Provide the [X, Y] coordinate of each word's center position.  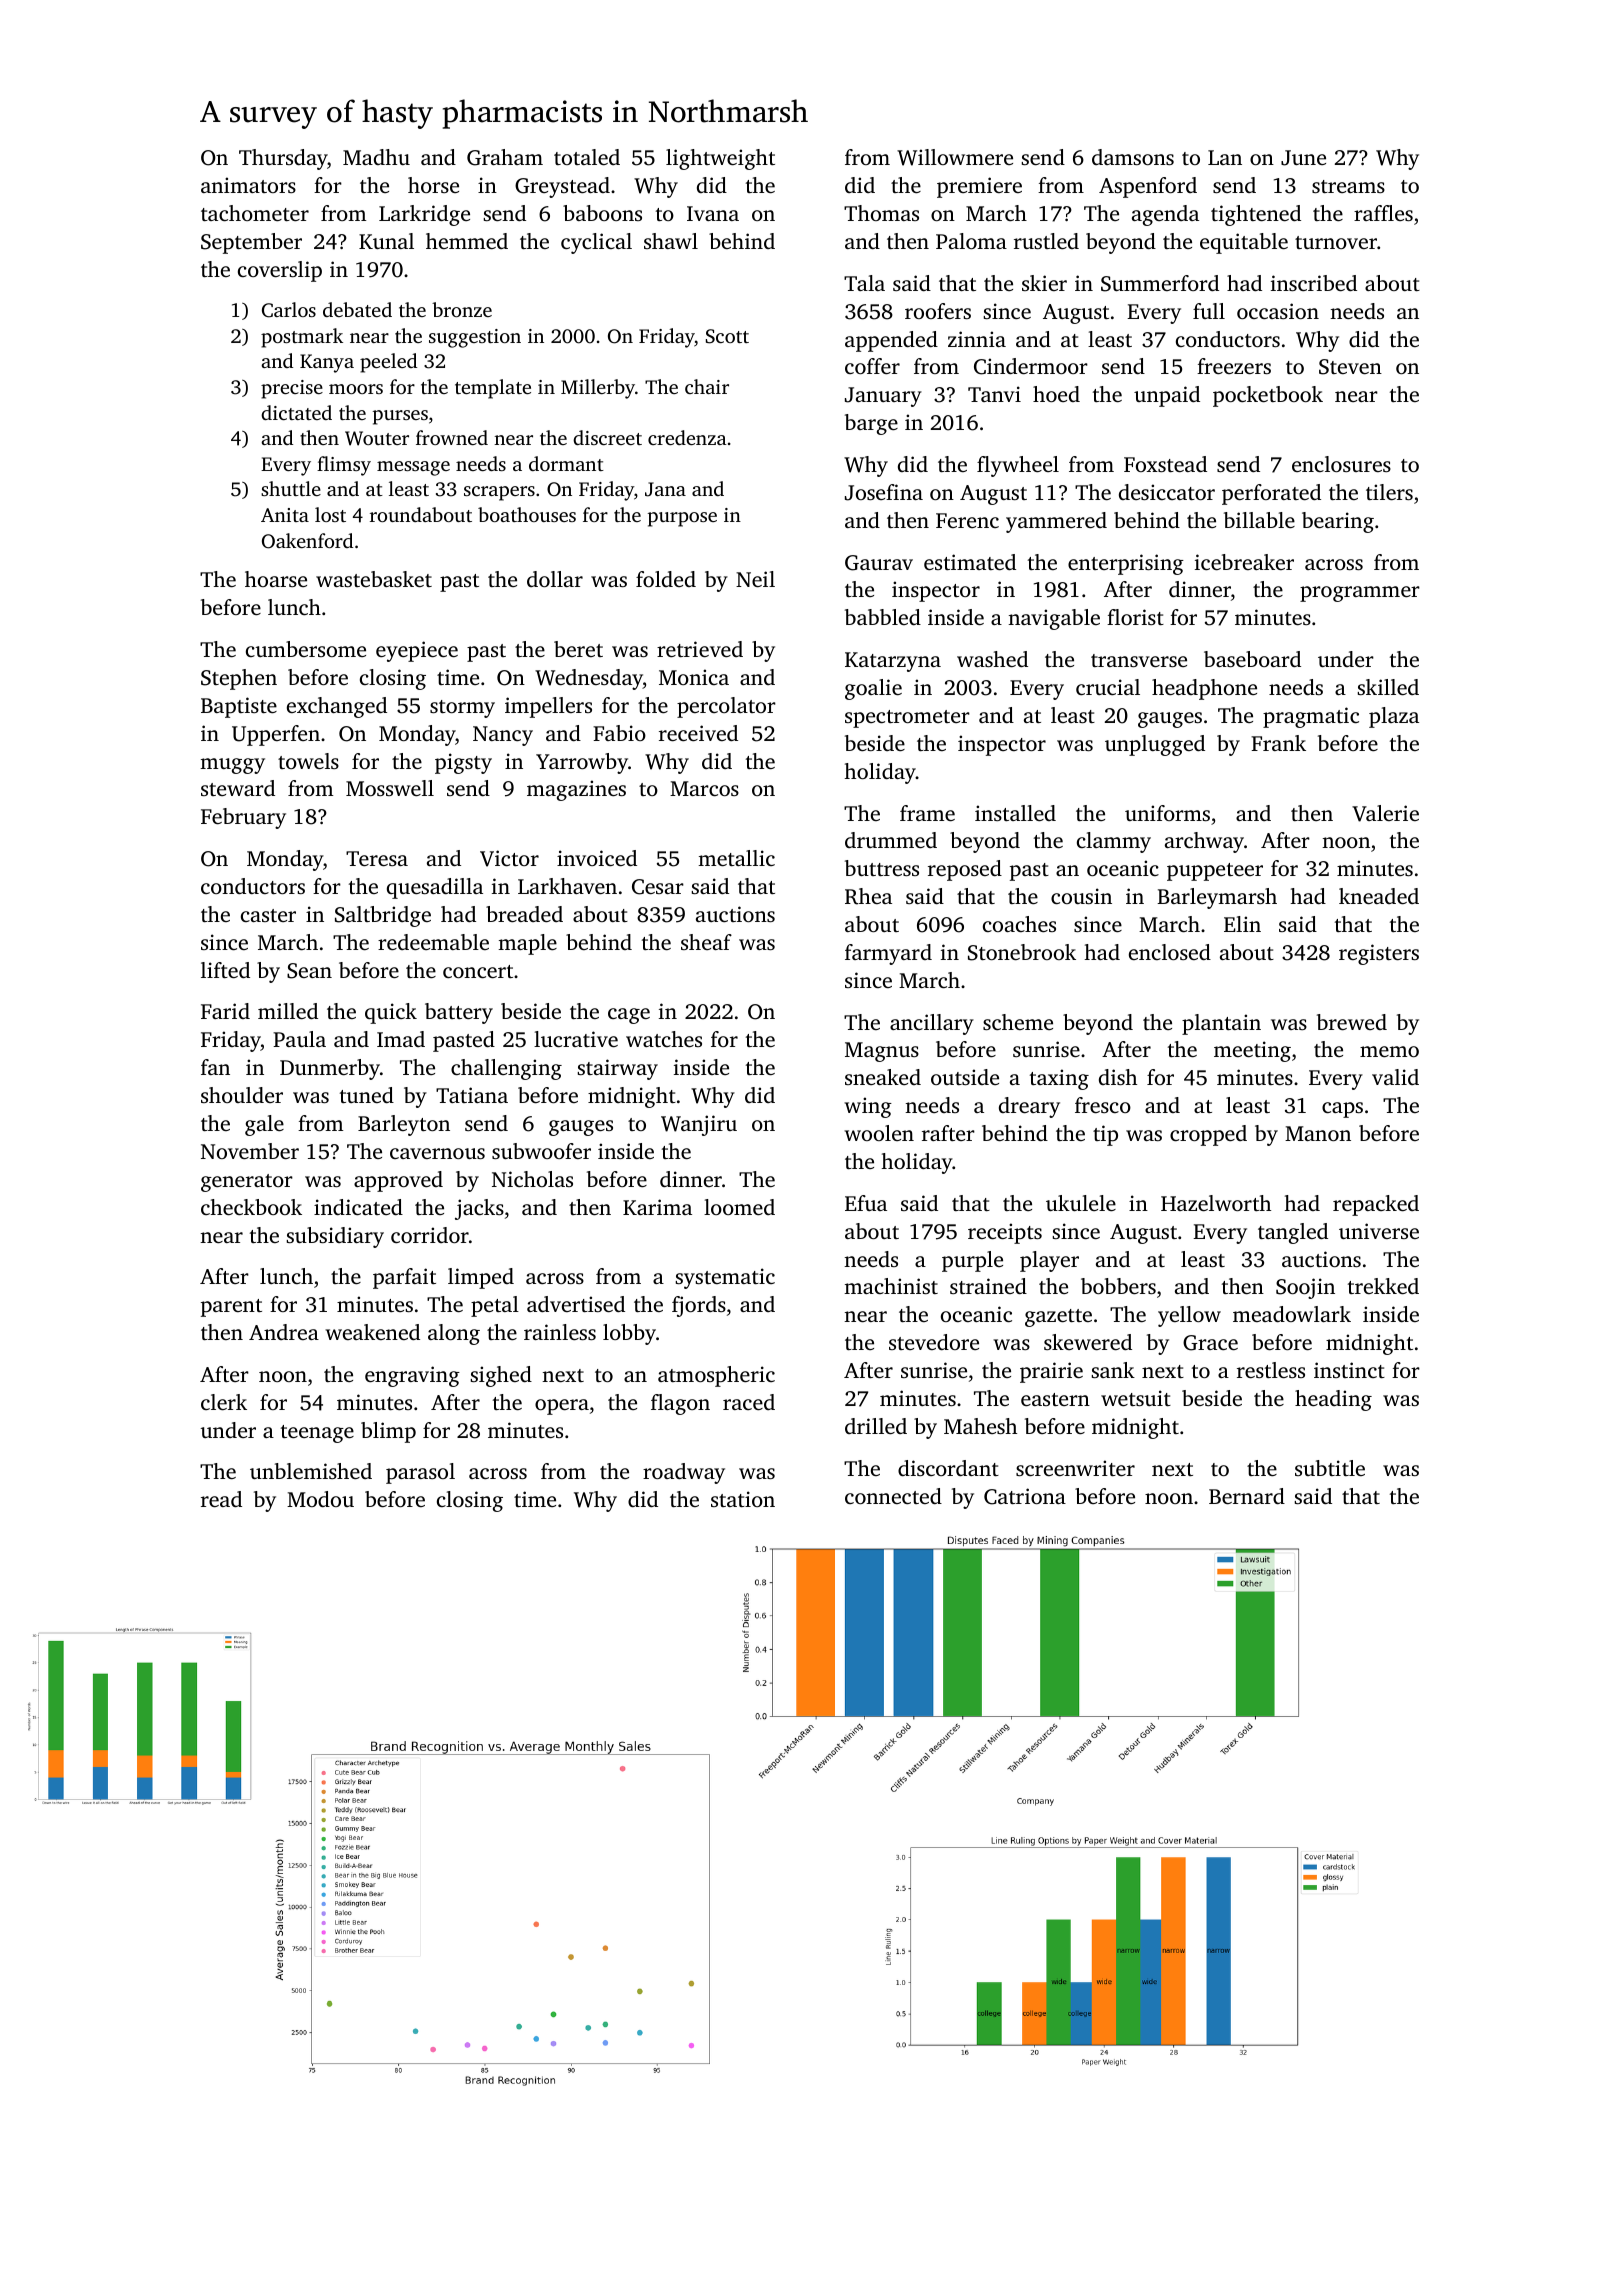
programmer [1360, 594]
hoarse [276, 579]
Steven [1350, 367]
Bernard [1247, 1496]
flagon [680, 1404]
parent [231, 1308]
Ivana [713, 213]
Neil [755, 579]
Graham [505, 157]
